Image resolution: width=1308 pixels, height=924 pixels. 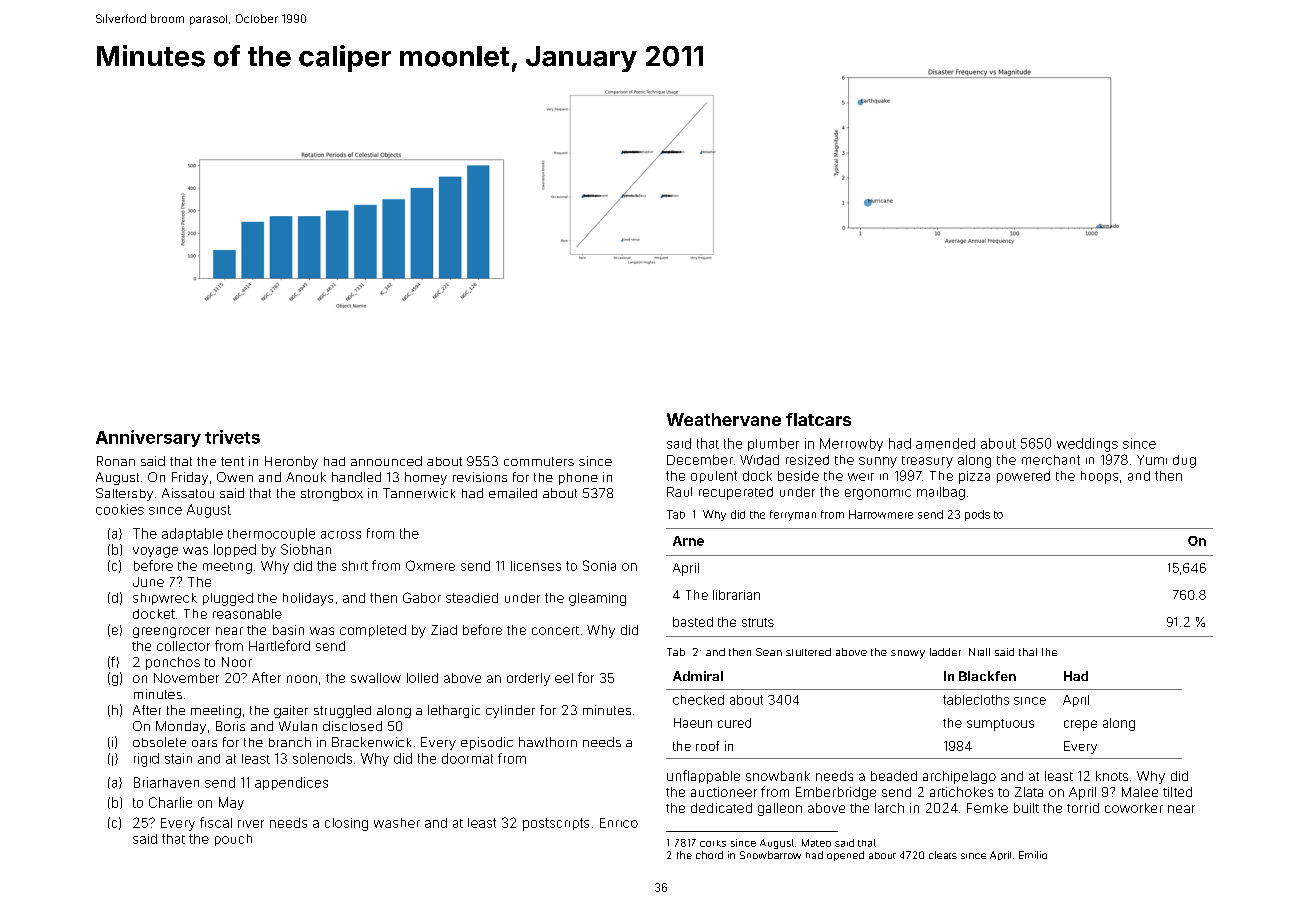 I want to click on cylinder, so click(x=510, y=711).
